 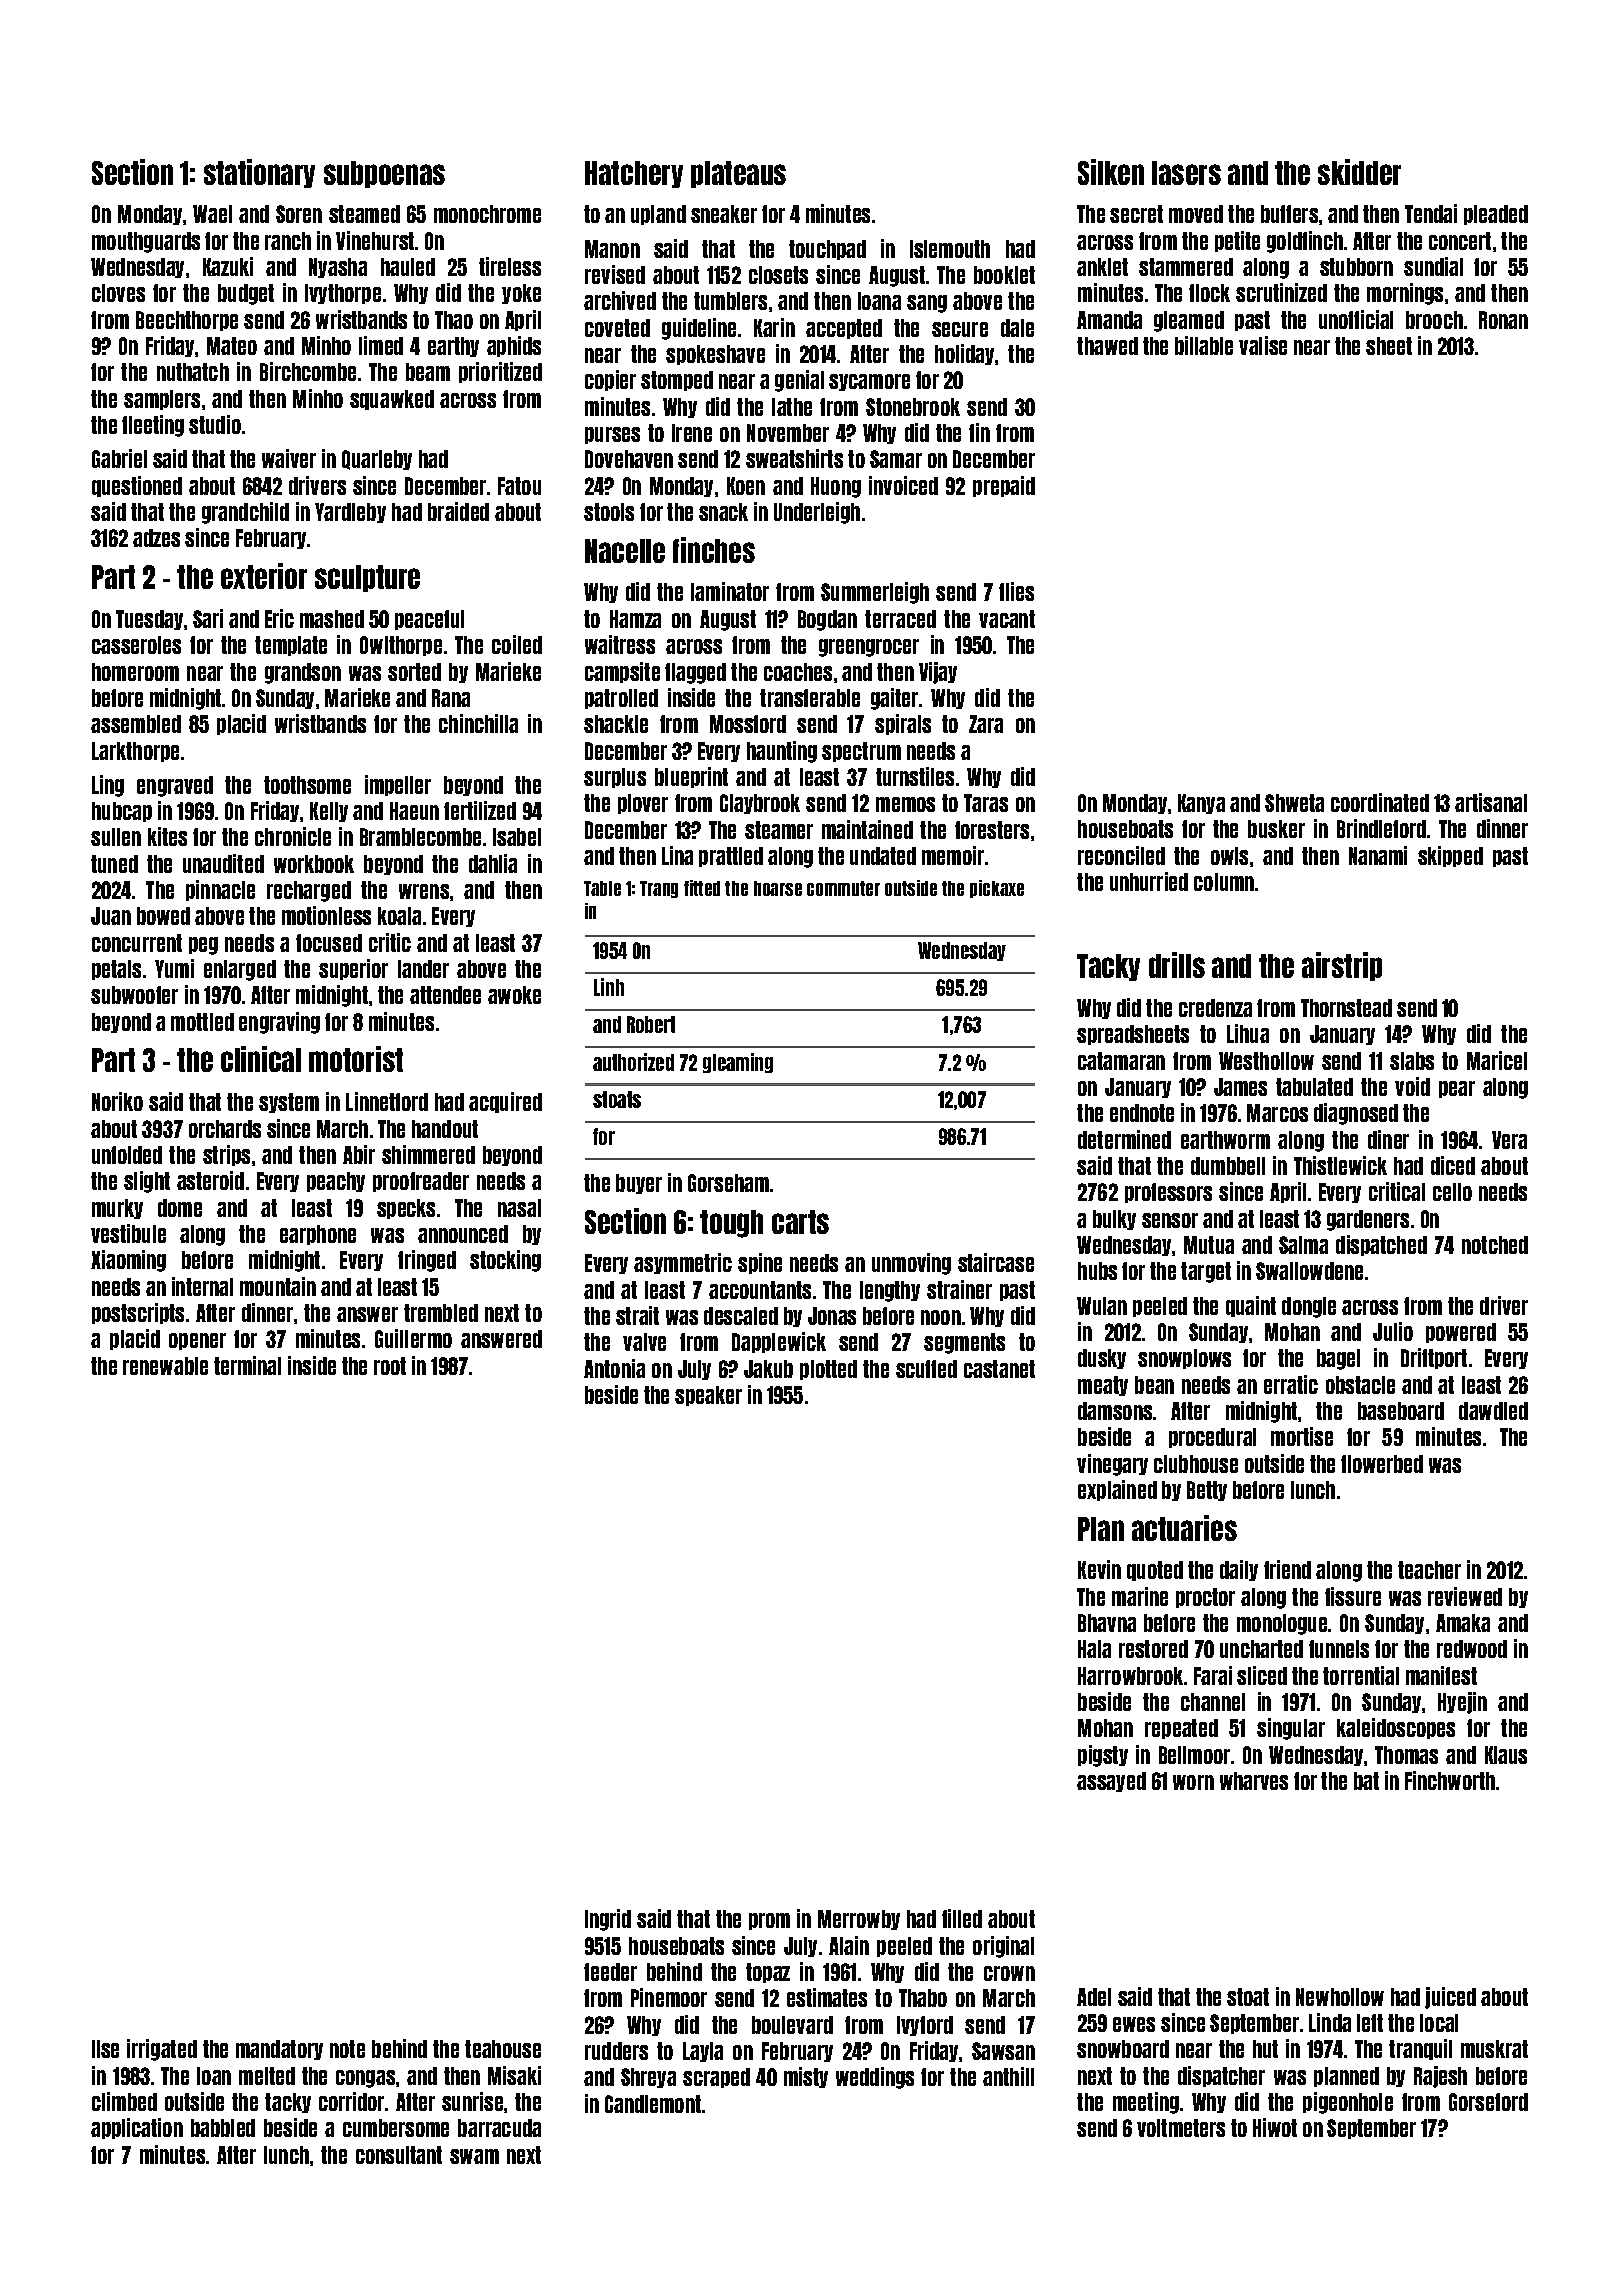 I want to click on plateaus, so click(x=738, y=174).
